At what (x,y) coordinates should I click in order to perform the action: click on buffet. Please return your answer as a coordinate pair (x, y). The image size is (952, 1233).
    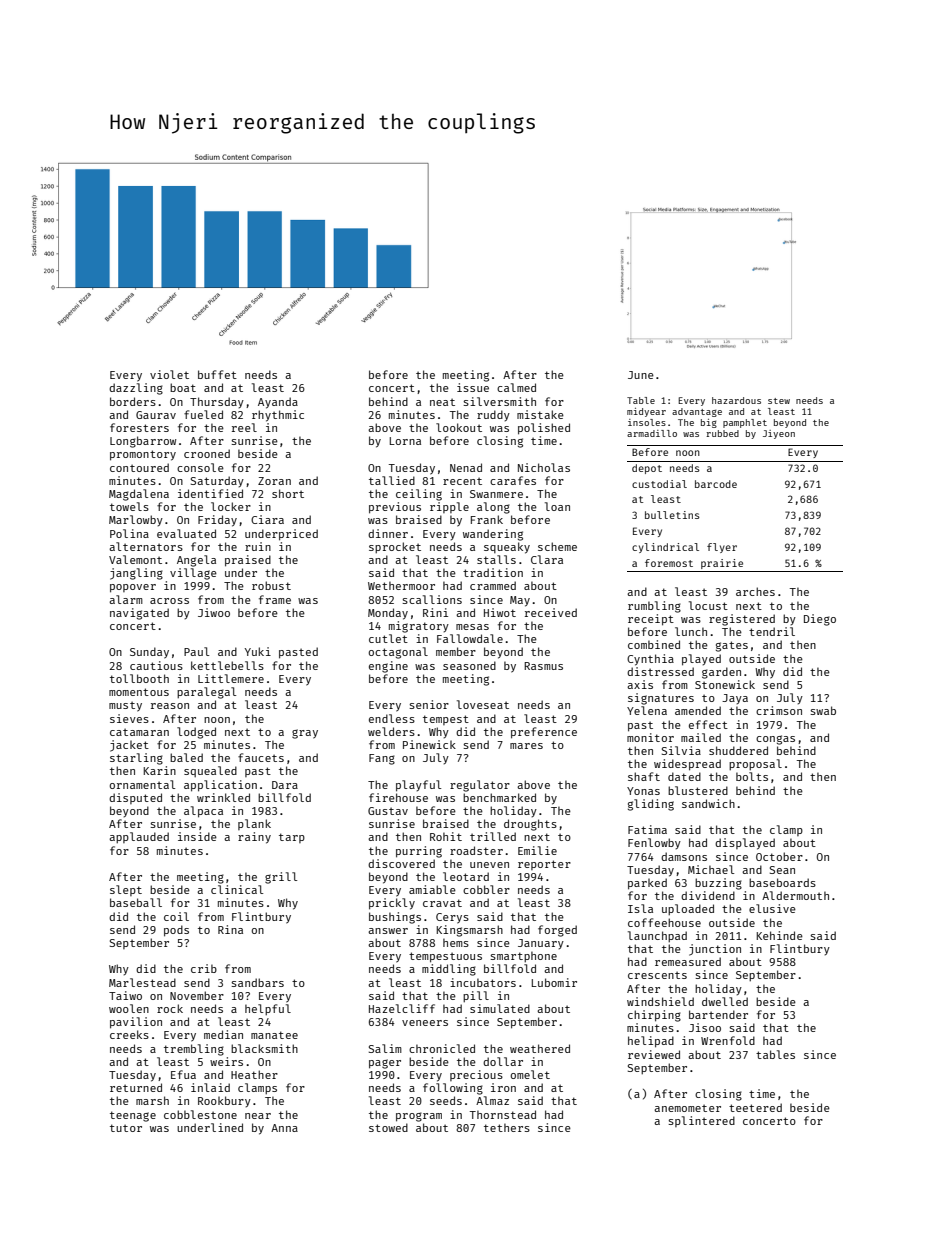
    Looking at the image, I should click on (217, 374).
